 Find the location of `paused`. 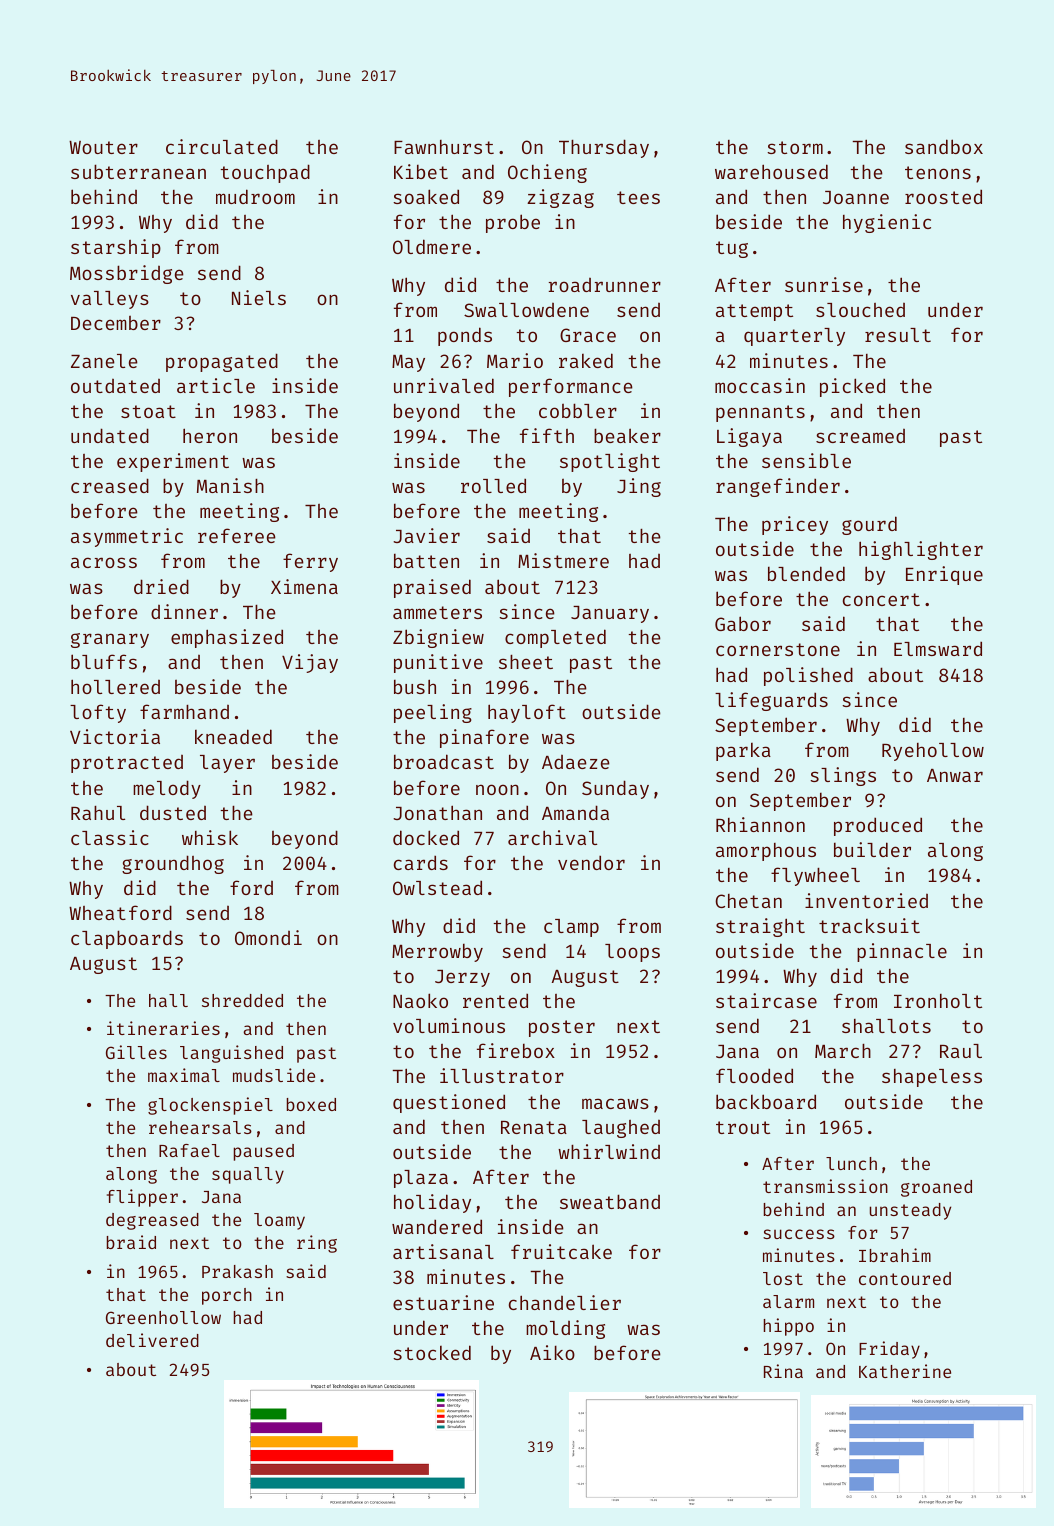

paused is located at coordinates (264, 1152).
